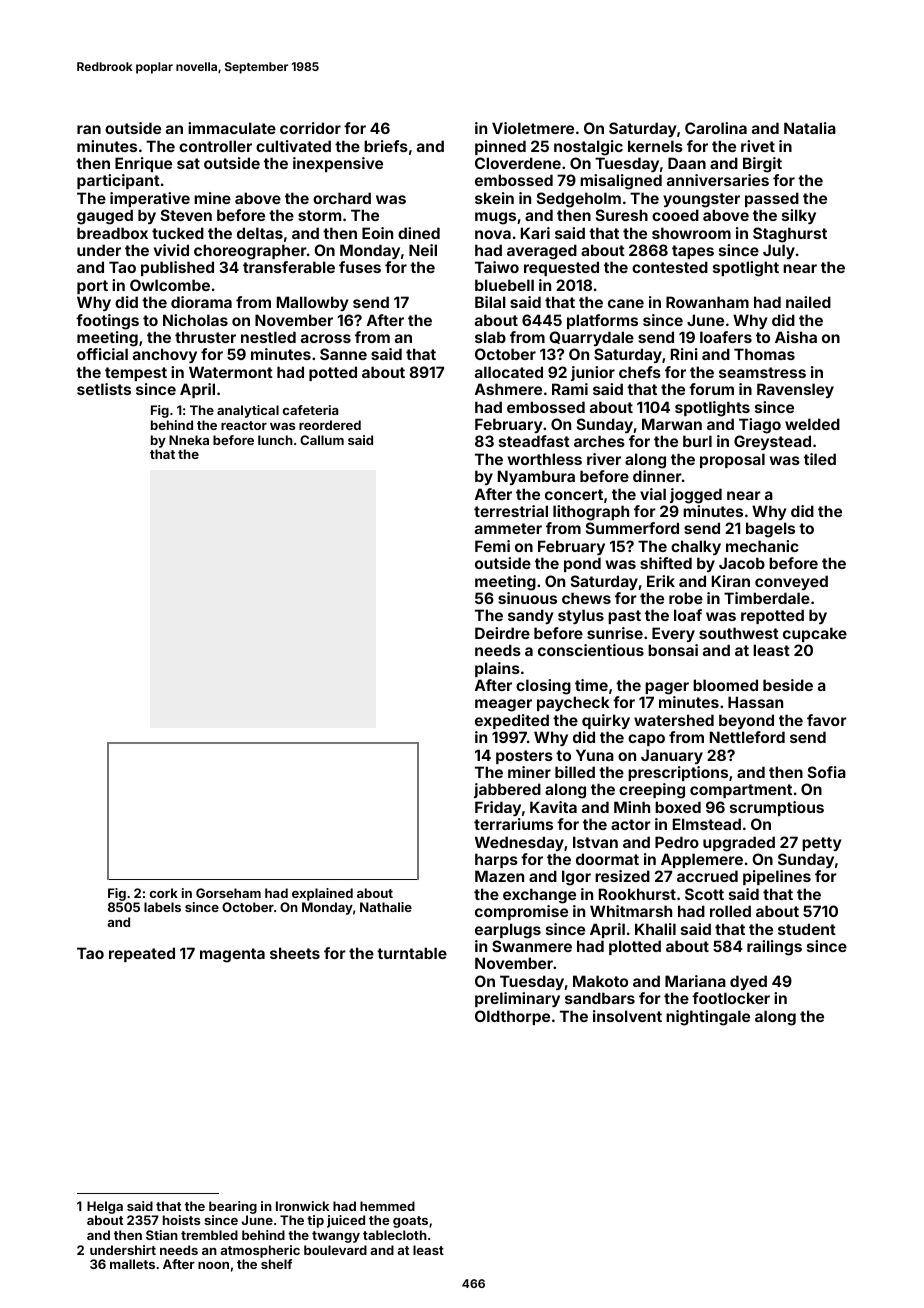  What do you see at coordinates (502, 633) in the image?
I see `Deirdre` at bounding box center [502, 633].
